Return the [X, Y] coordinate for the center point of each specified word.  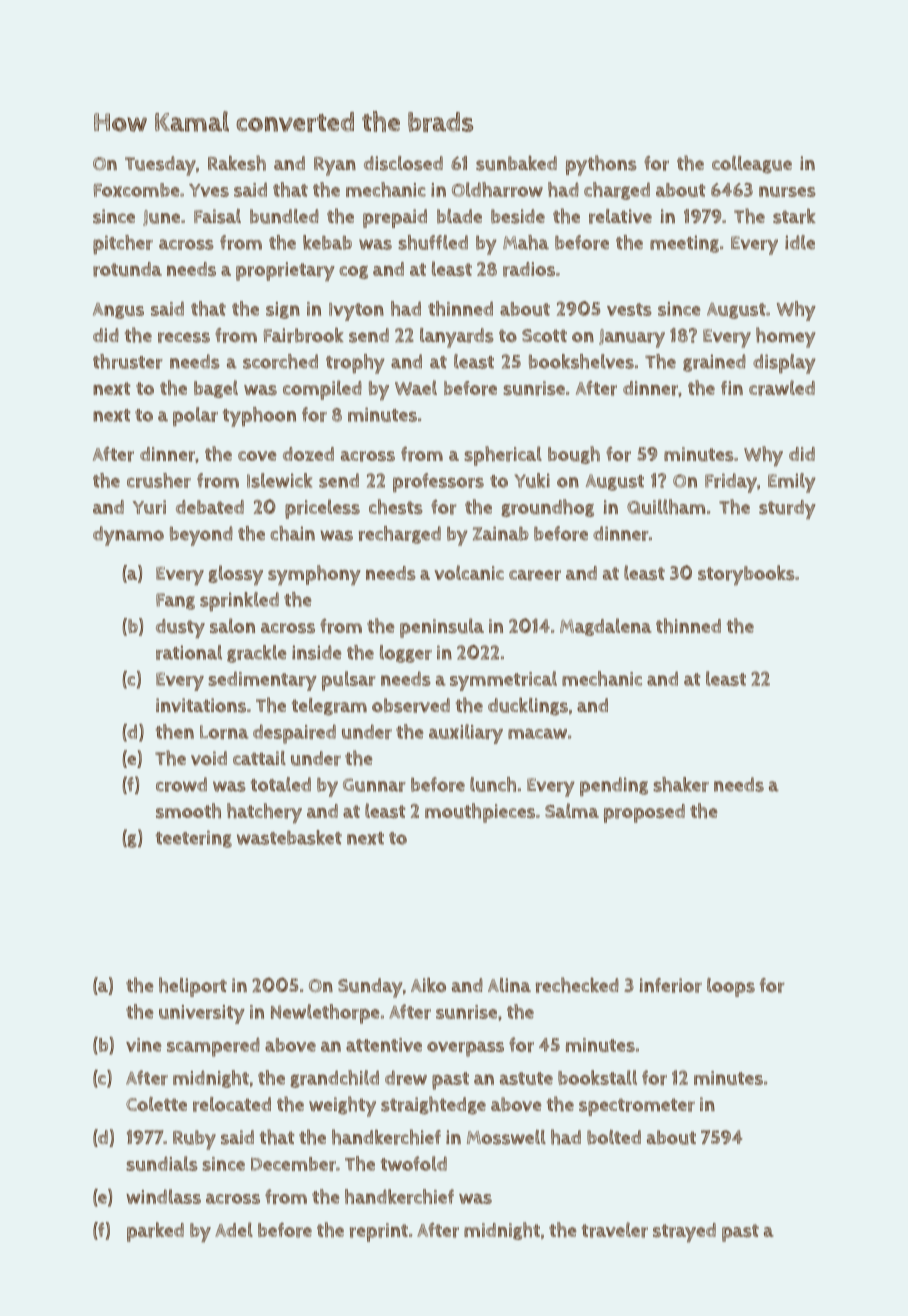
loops [731, 987]
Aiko [428, 984]
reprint [379, 1232]
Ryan [335, 166]
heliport [193, 987]
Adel [234, 1229]
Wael [416, 387]
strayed [684, 1232]
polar [195, 416]
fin [732, 388]
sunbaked [516, 163]
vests [629, 309]
